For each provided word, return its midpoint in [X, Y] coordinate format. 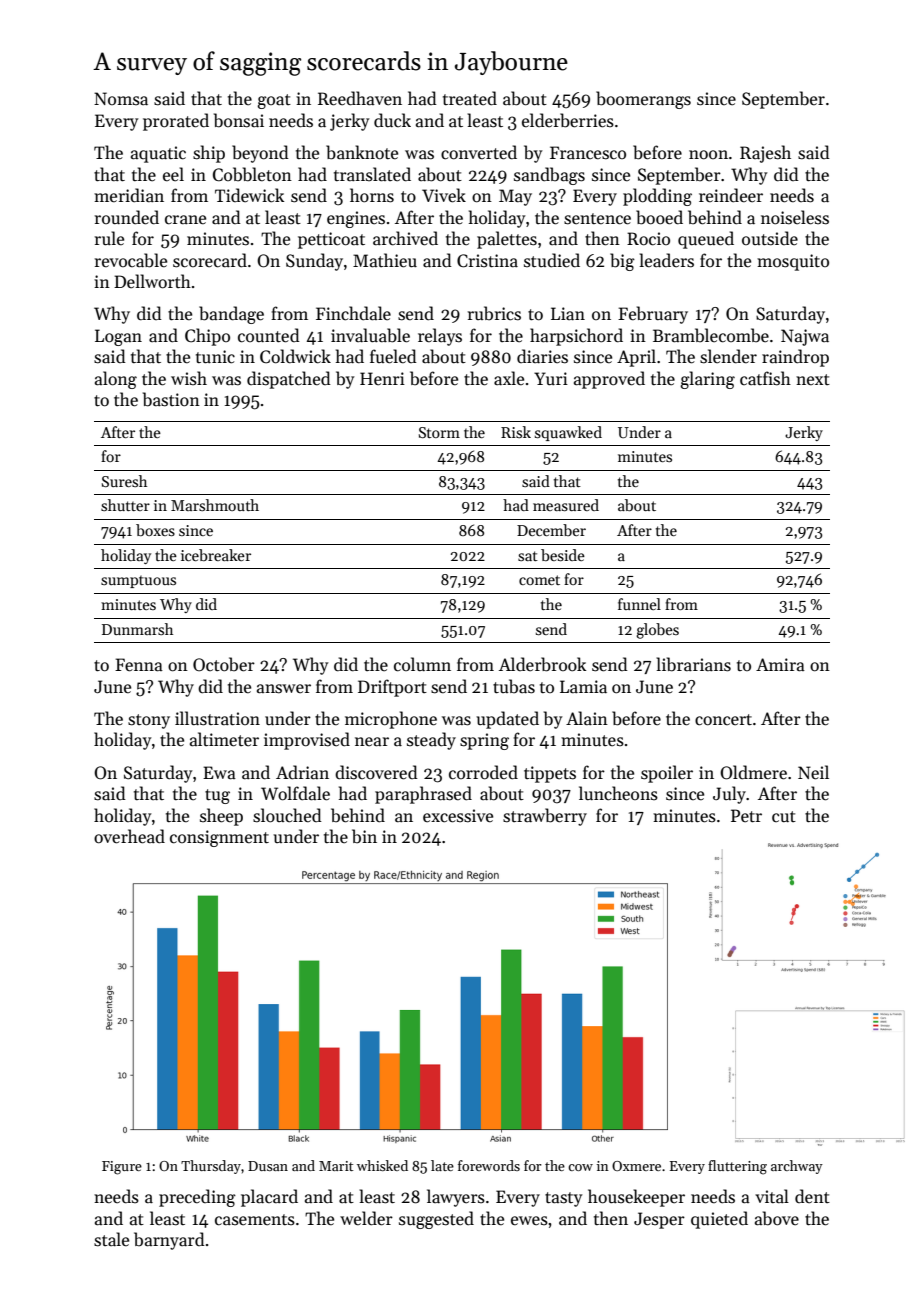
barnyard [169, 1241]
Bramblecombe [711, 335]
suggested [436, 1220]
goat [274, 101]
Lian [568, 313]
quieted [719, 1220]
